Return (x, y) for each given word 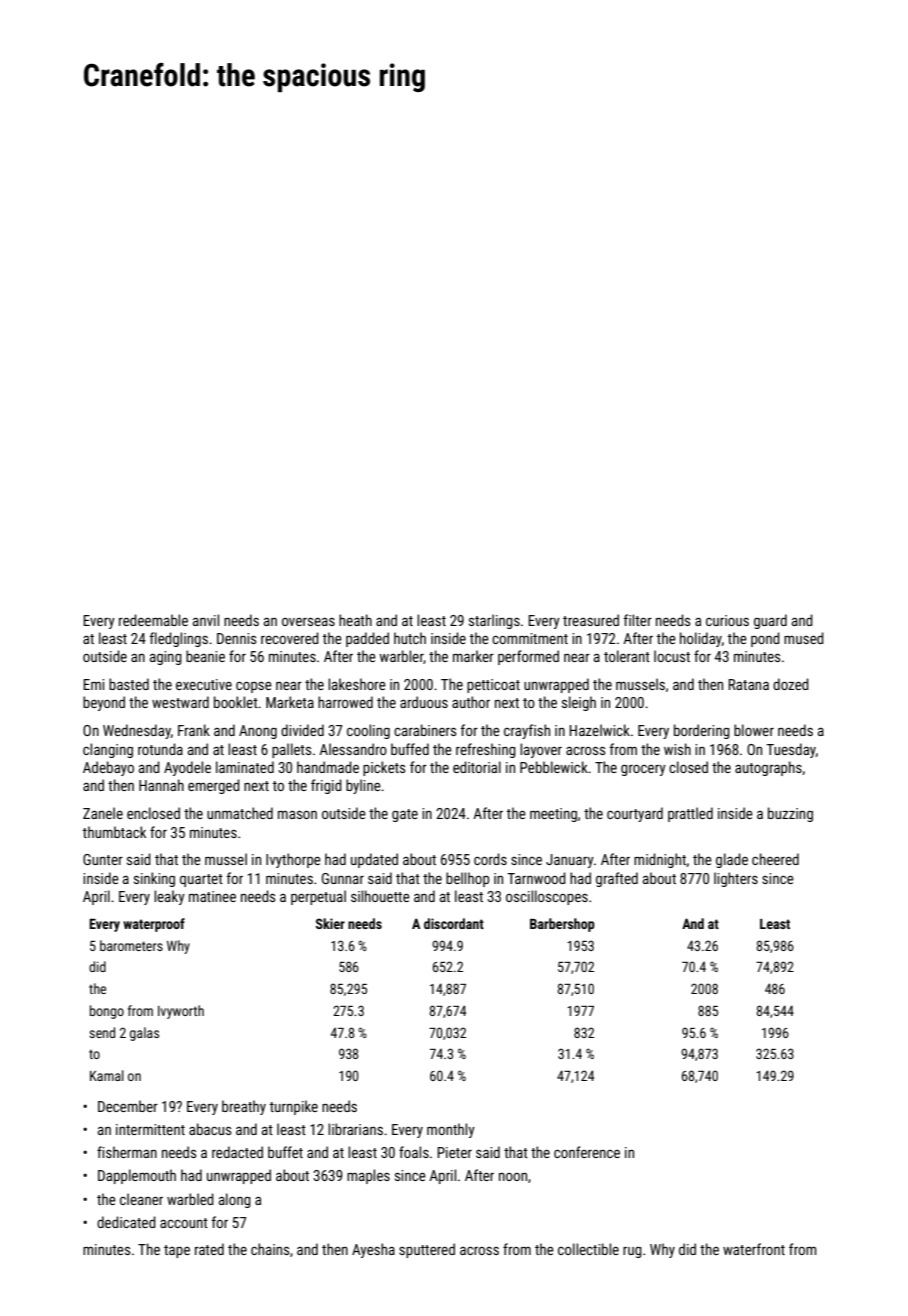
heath (355, 620)
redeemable (153, 620)
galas (144, 1034)
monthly (451, 1130)
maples (368, 1176)
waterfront (754, 1249)
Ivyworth (181, 1012)
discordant (454, 923)
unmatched (240, 813)
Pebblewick (554, 767)
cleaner (141, 1199)
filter (638, 620)
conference (587, 1152)
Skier (330, 923)
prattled (690, 814)
